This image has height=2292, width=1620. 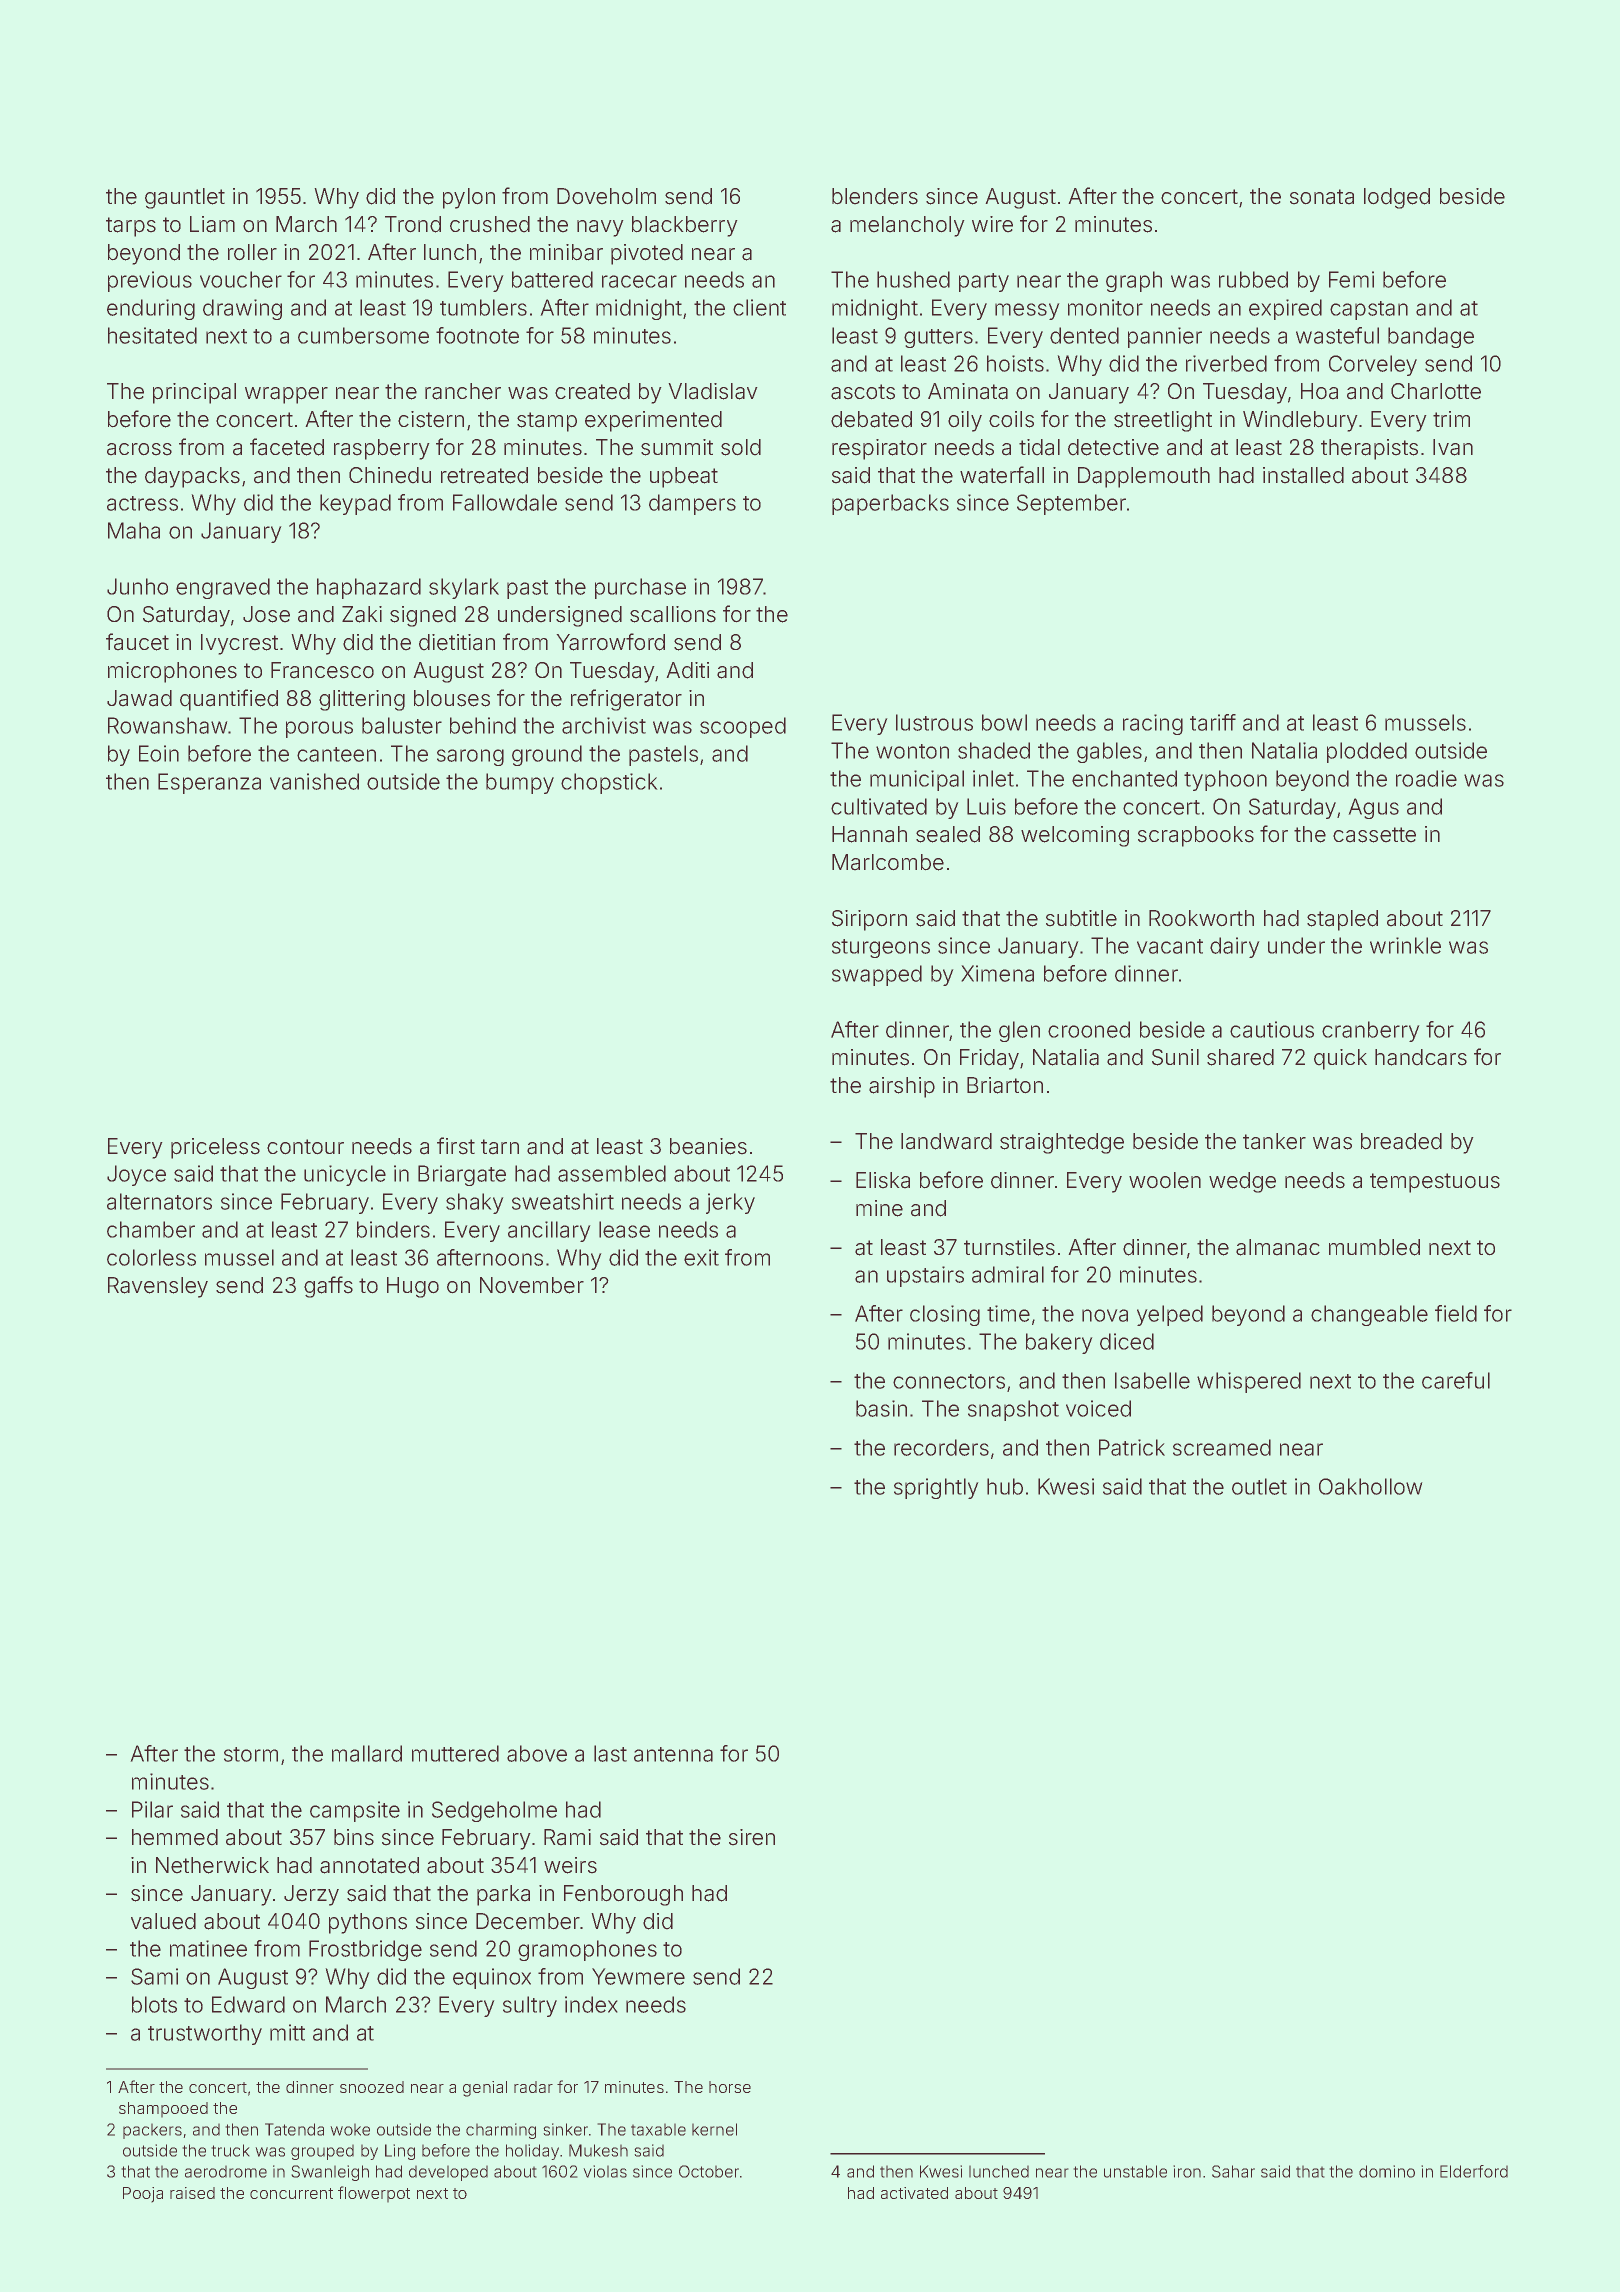 I want to click on outlet, so click(x=1259, y=1486).
